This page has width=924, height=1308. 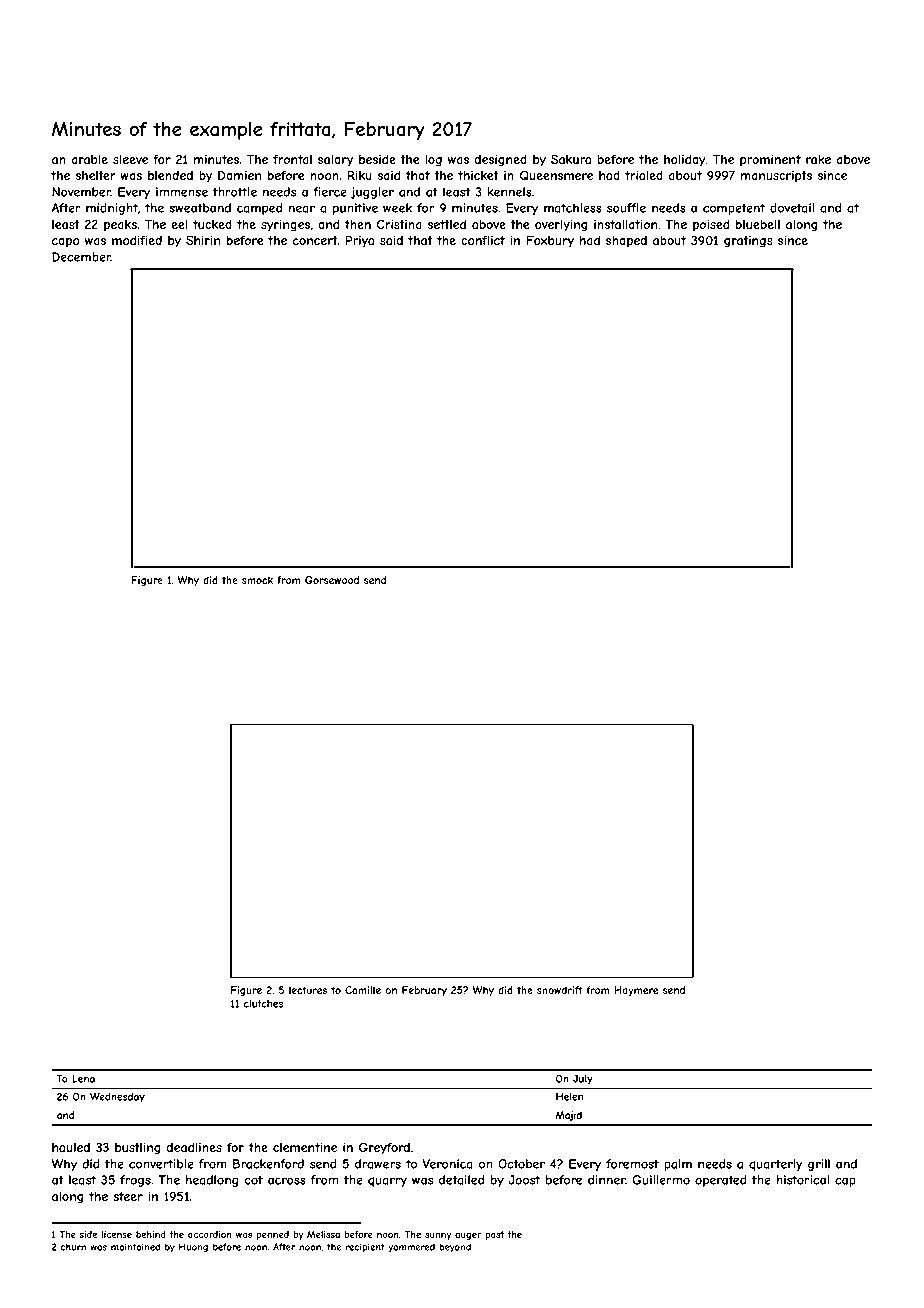 What do you see at coordinates (685, 160) in the page?
I see `holiday` at bounding box center [685, 160].
